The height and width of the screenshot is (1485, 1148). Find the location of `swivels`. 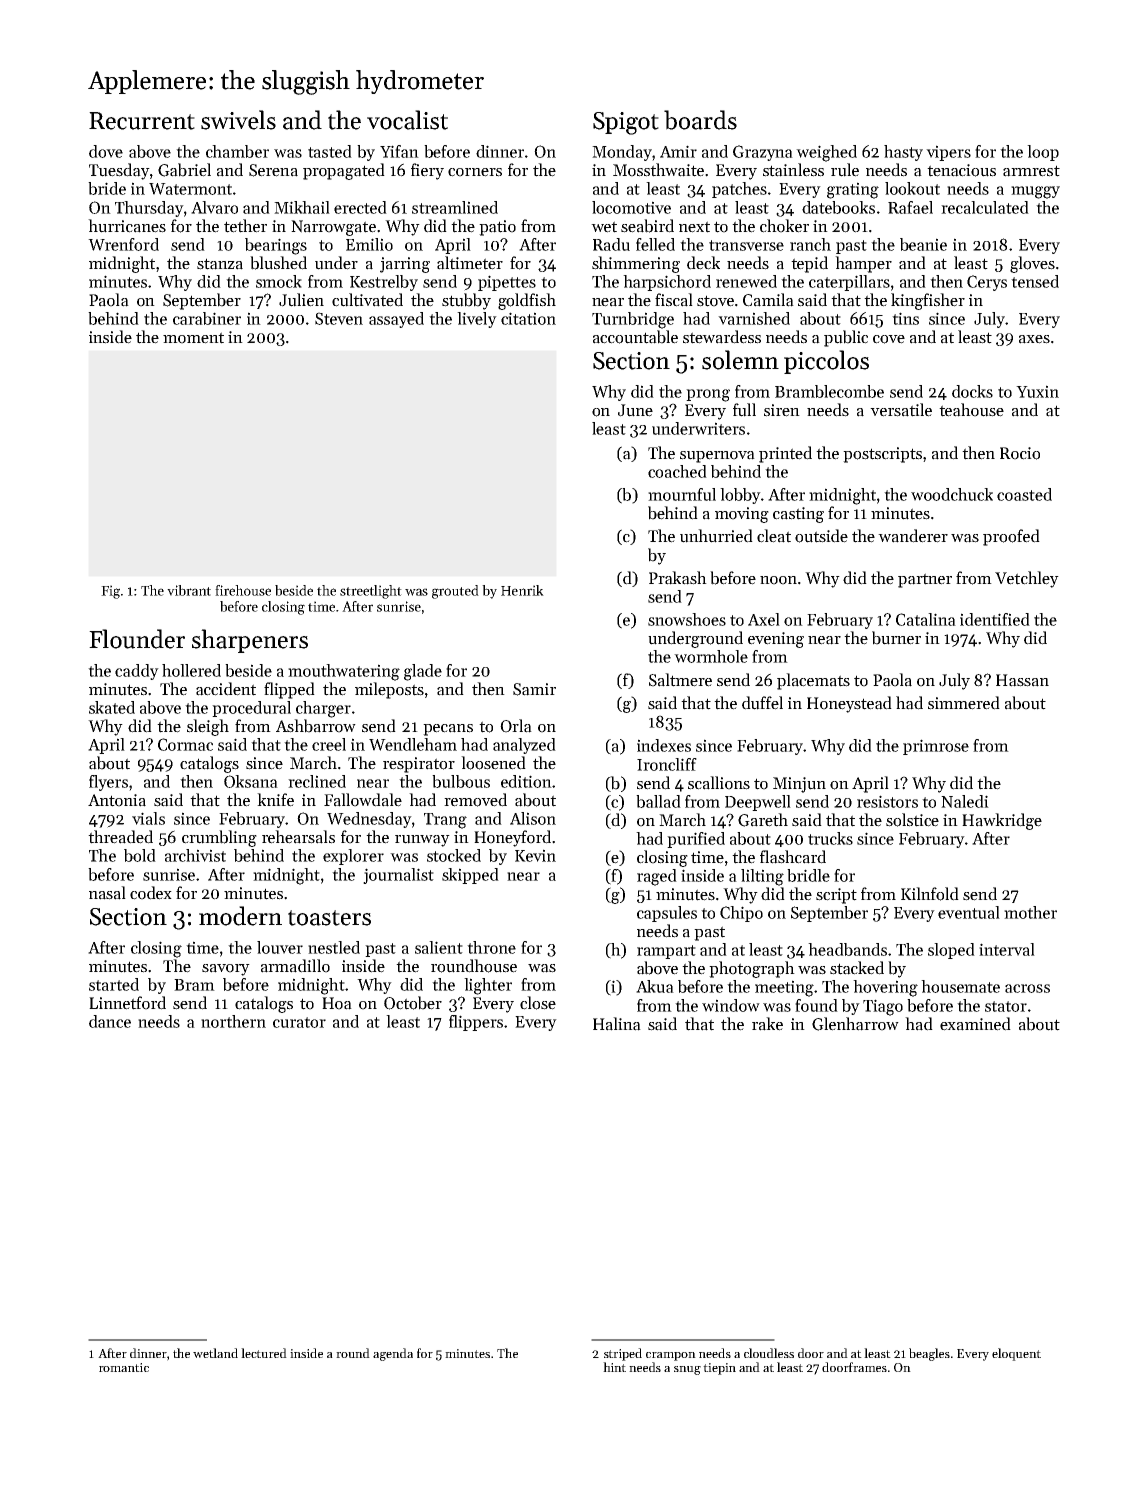

swivels is located at coordinates (238, 120).
